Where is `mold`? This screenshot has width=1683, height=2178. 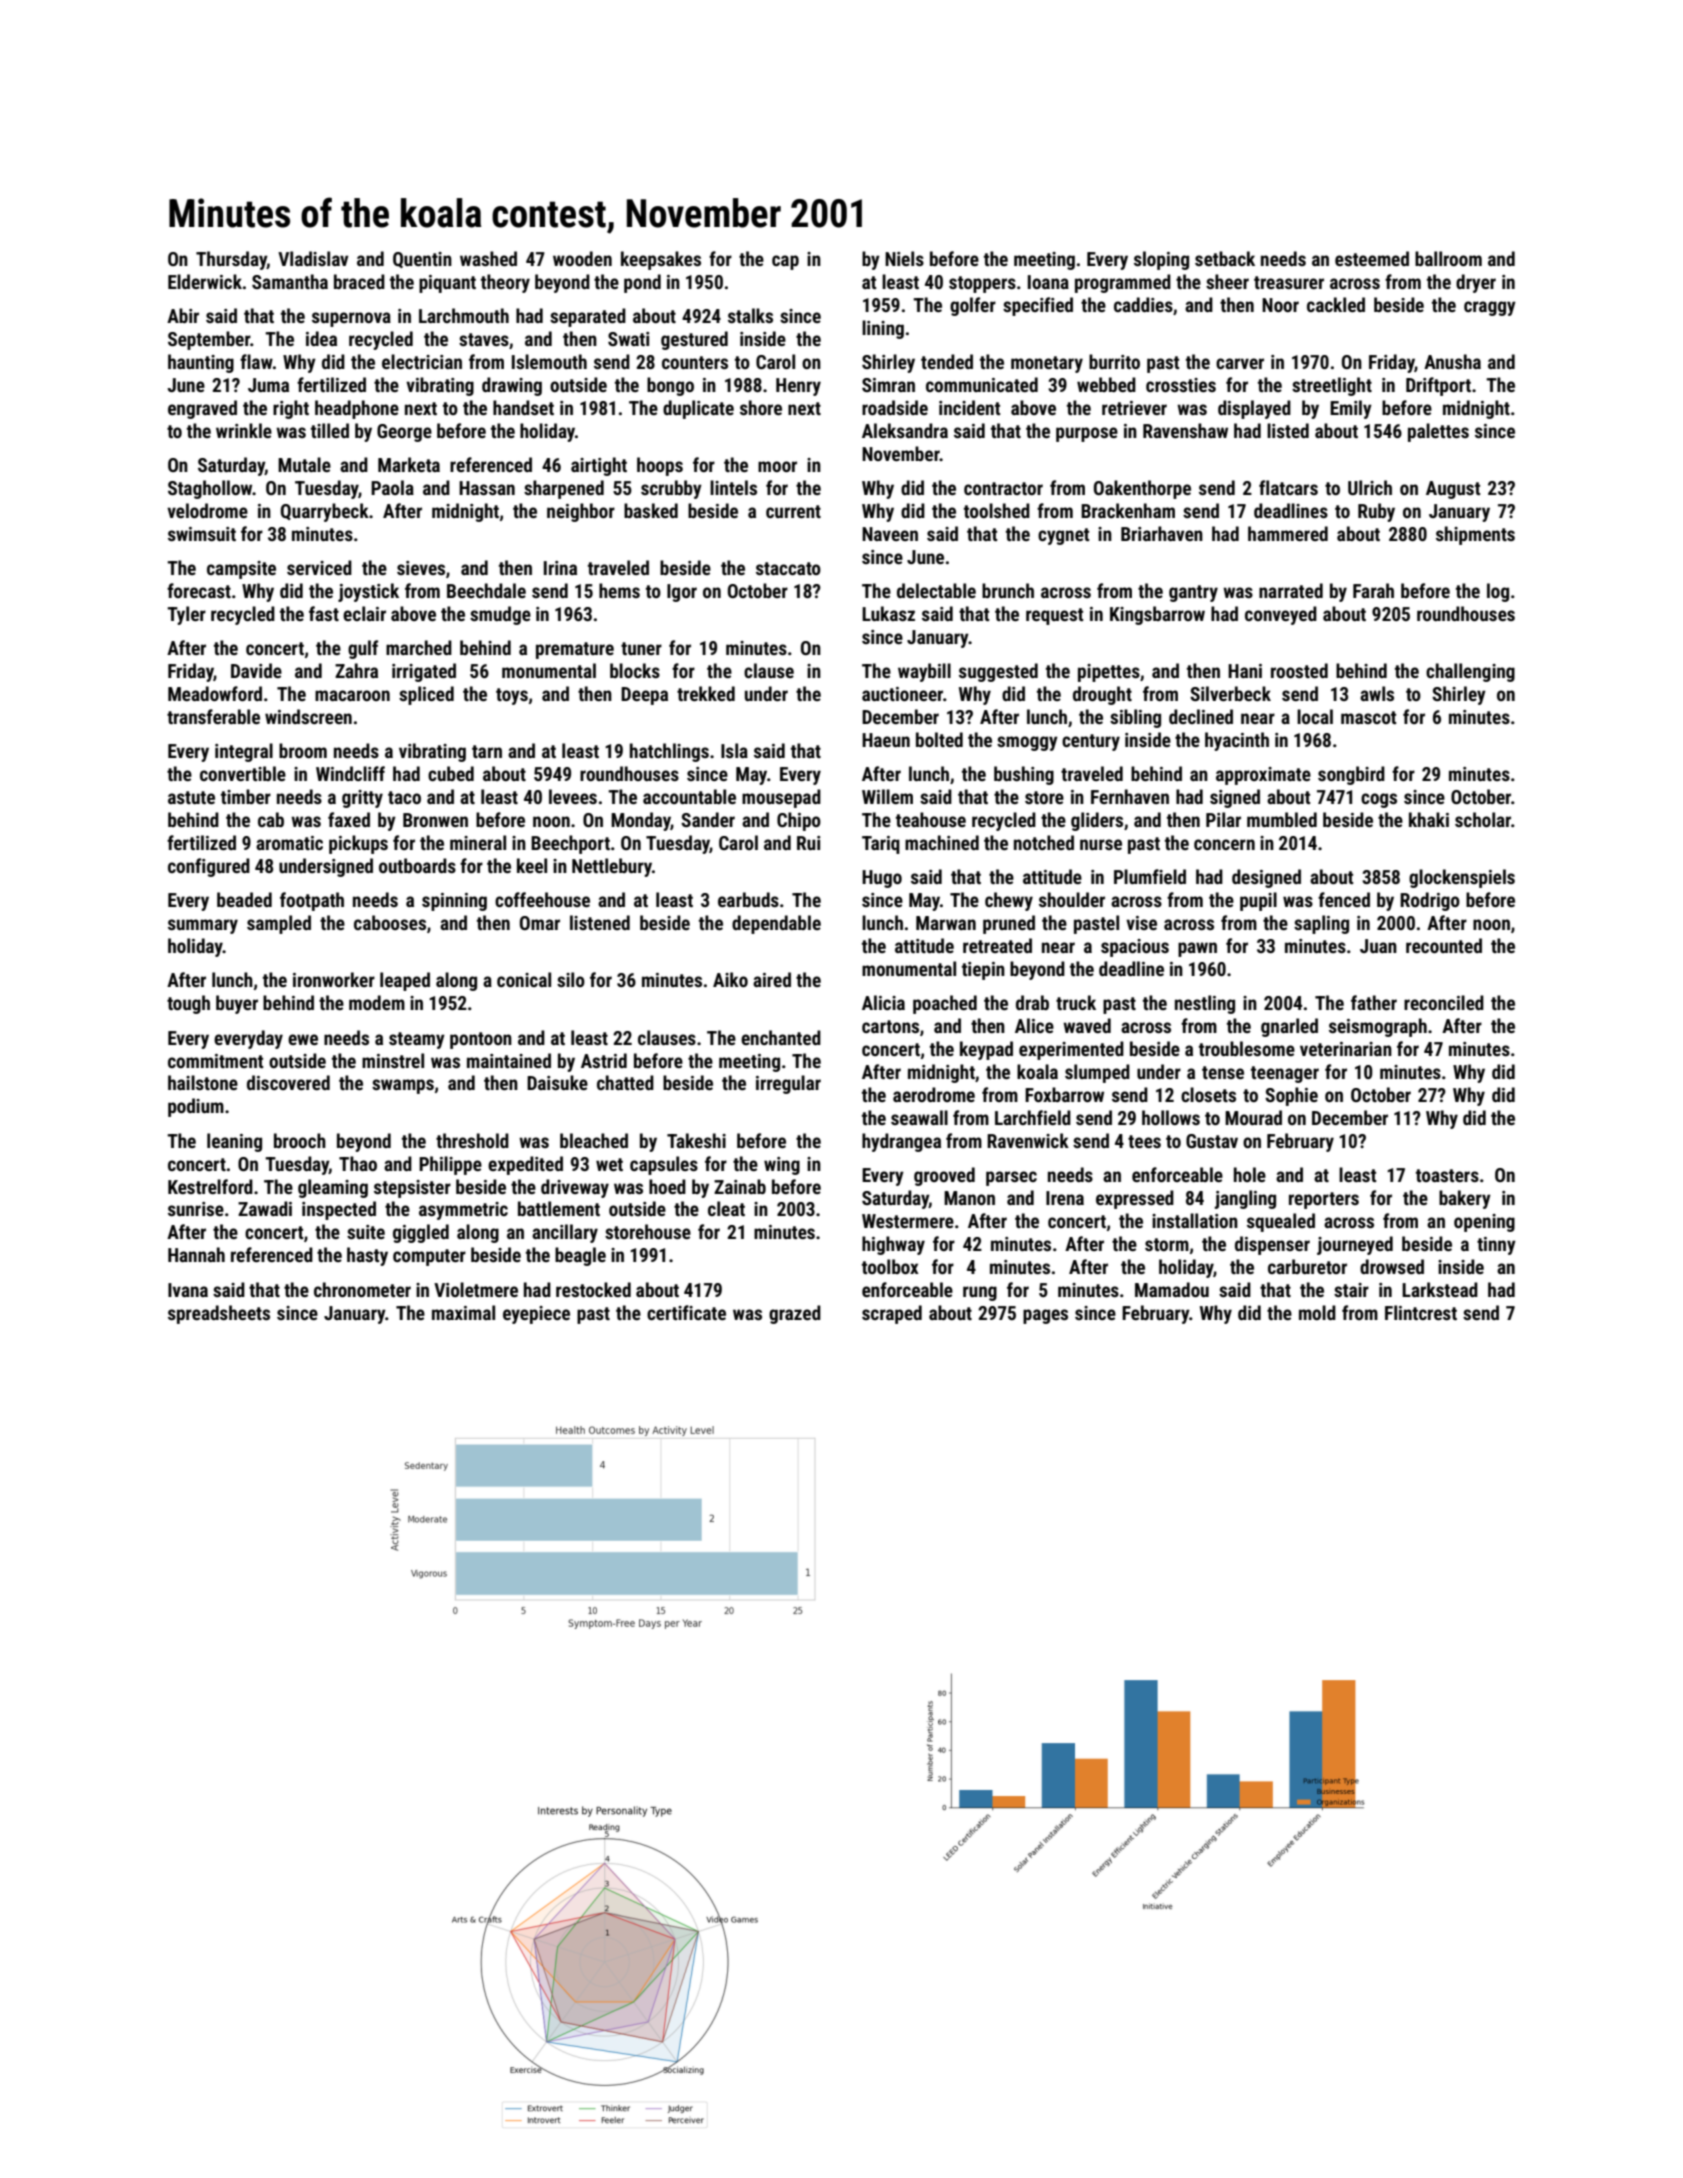
mold is located at coordinates (1317, 1312).
